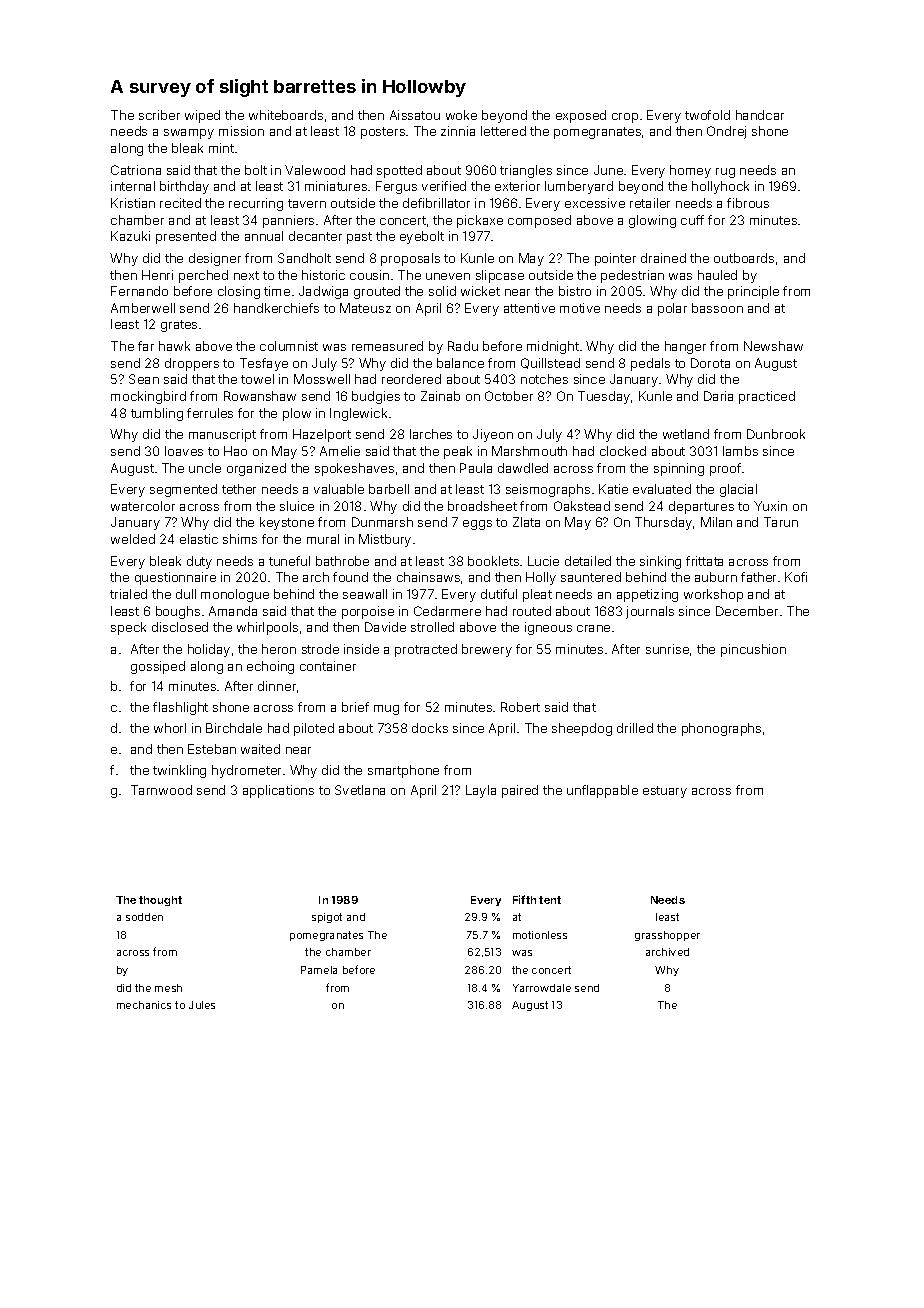 This screenshot has height=1308, width=924. What do you see at coordinates (358, 414) in the screenshot?
I see `Inglewick` at bounding box center [358, 414].
